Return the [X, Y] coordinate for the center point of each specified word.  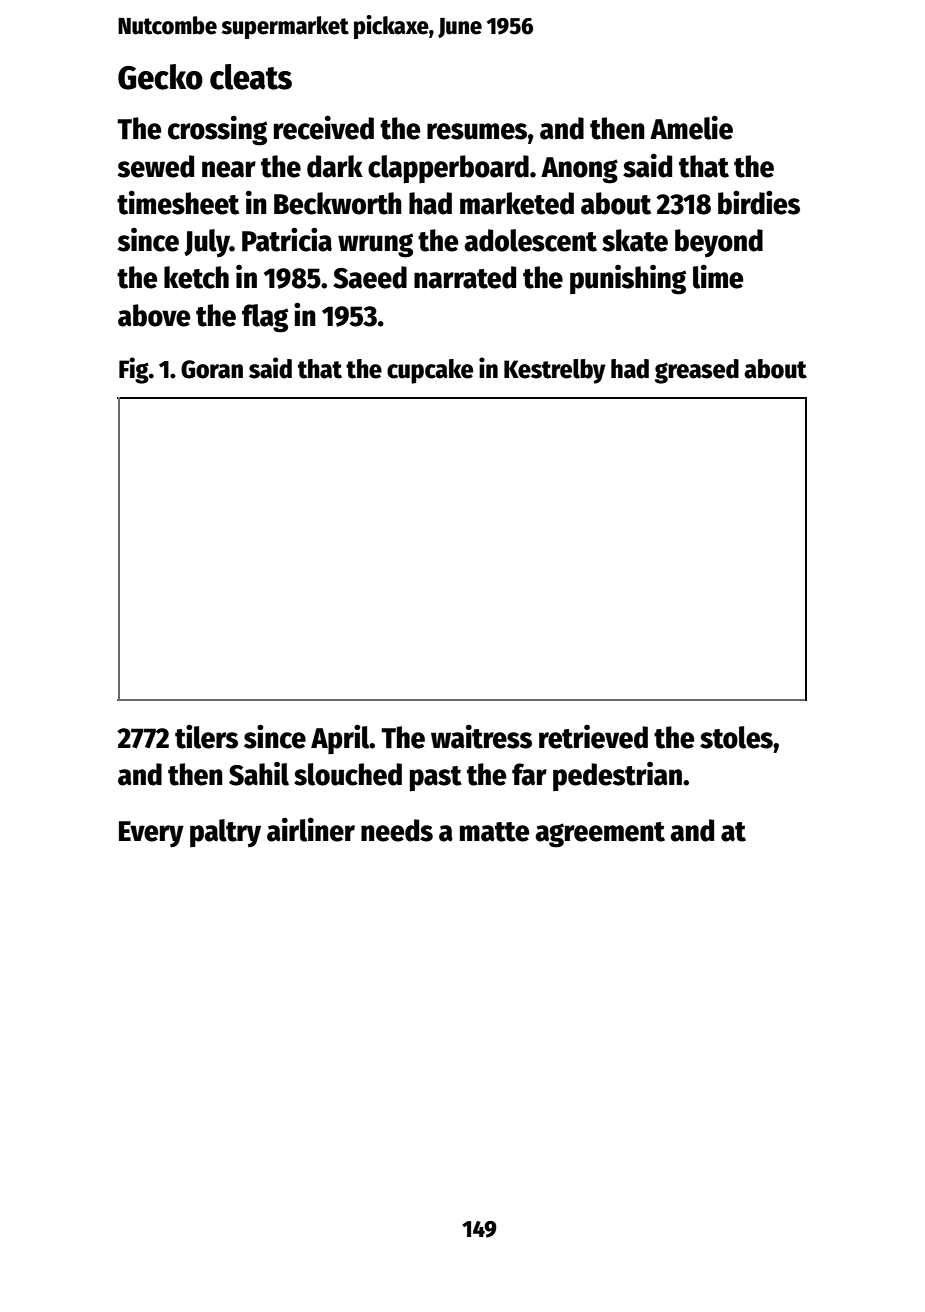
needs [397, 830]
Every [151, 834]
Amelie [691, 127]
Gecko [160, 77]
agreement [600, 835]
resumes [477, 131]
